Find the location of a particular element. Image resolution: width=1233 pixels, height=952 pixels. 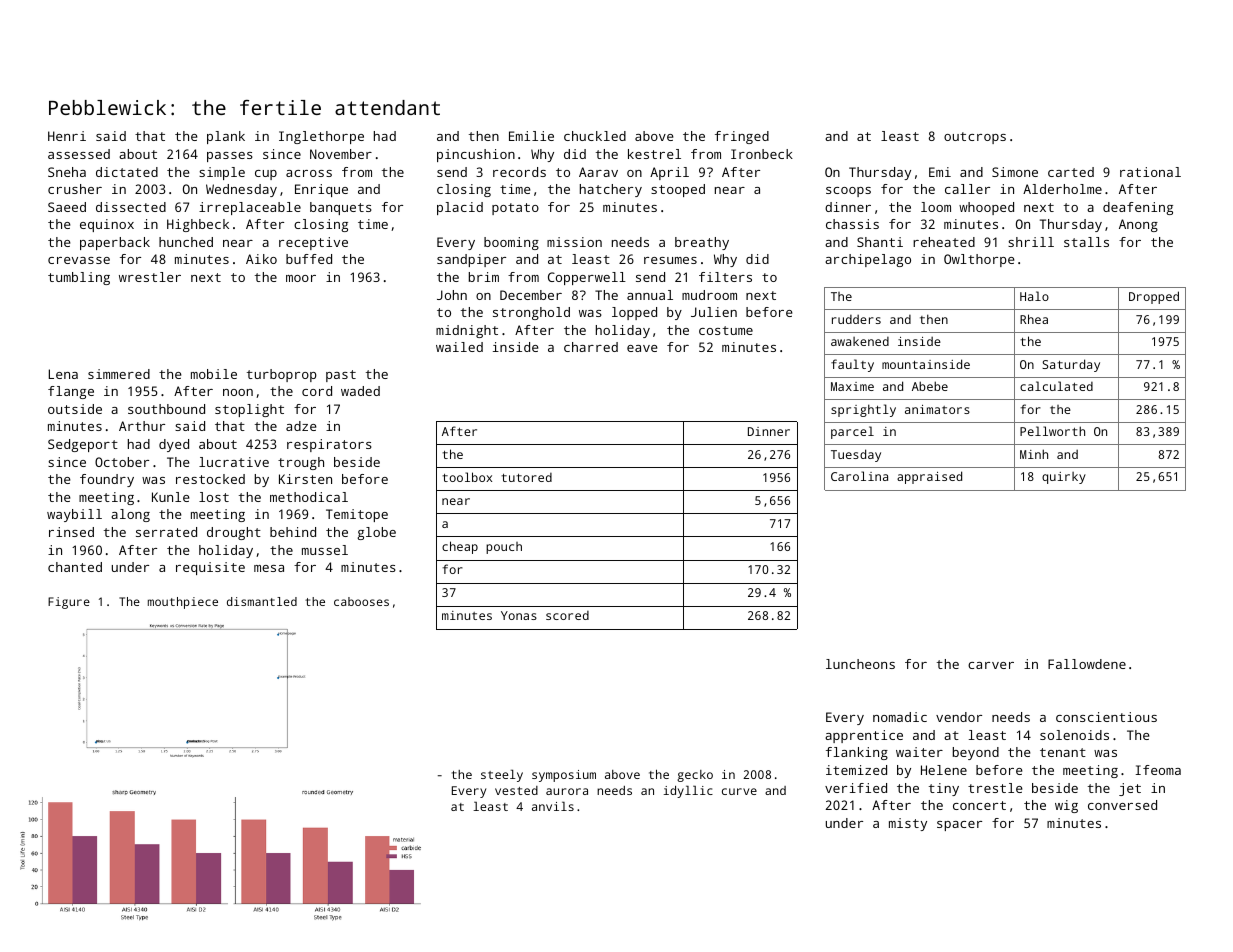

Figure is located at coordinates (69, 603).
